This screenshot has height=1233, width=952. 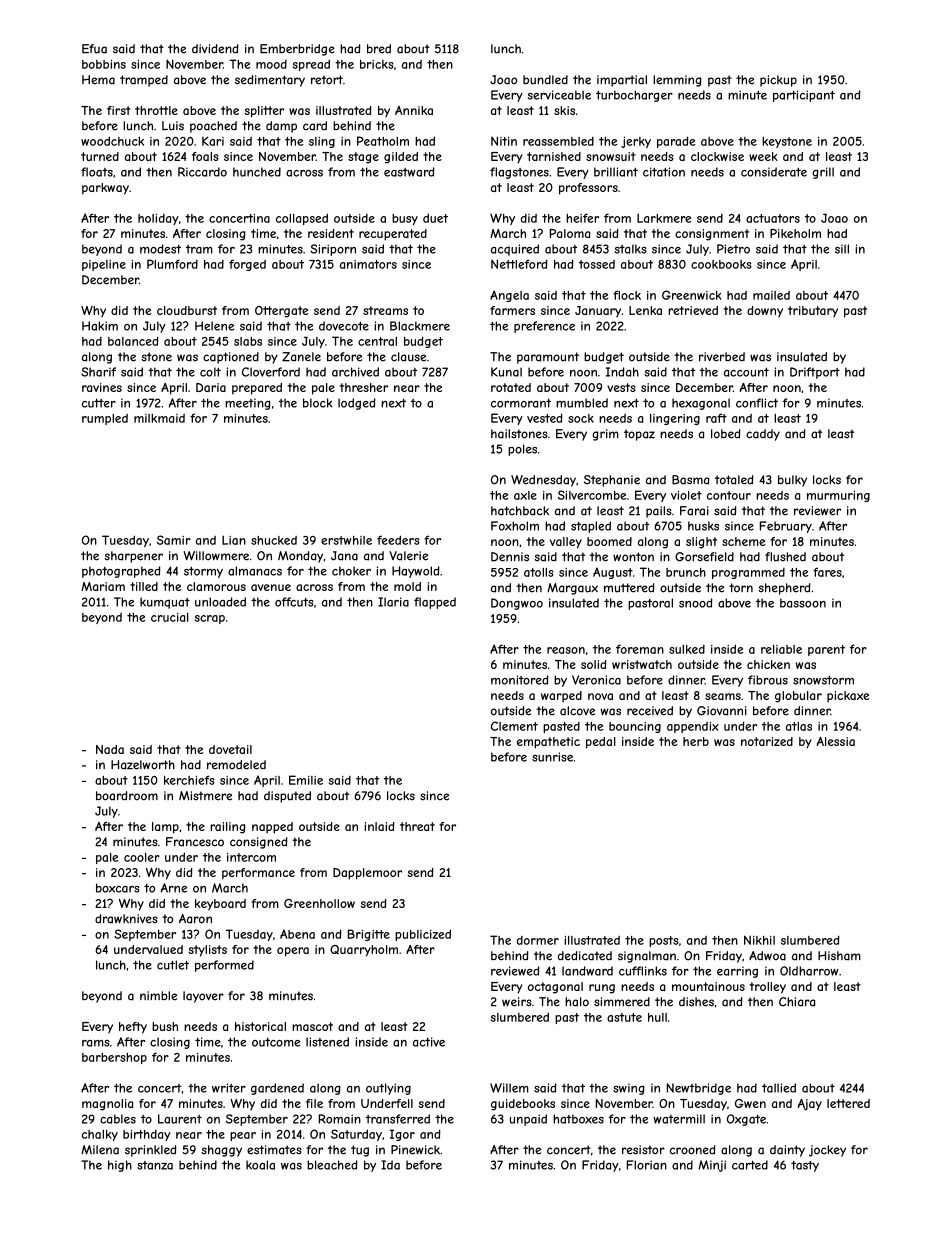 What do you see at coordinates (118, 888) in the screenshot?
I see `boxcars` at bounding box center [118, 888].
